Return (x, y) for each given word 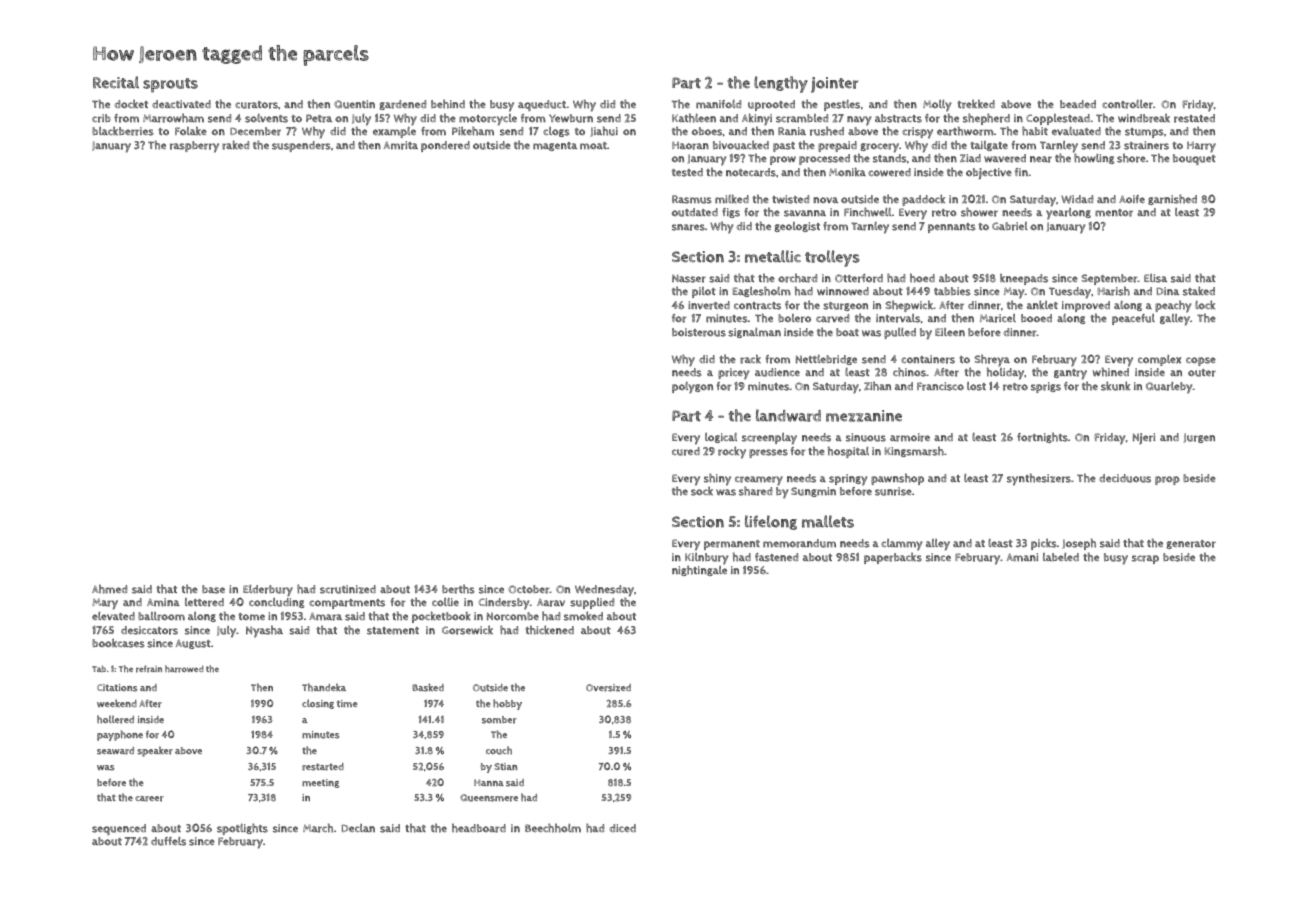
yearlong (1068, 214)
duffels (168, 841)
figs (731, 213)
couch (499, 750)
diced (622, 828)
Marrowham (173, 118)
